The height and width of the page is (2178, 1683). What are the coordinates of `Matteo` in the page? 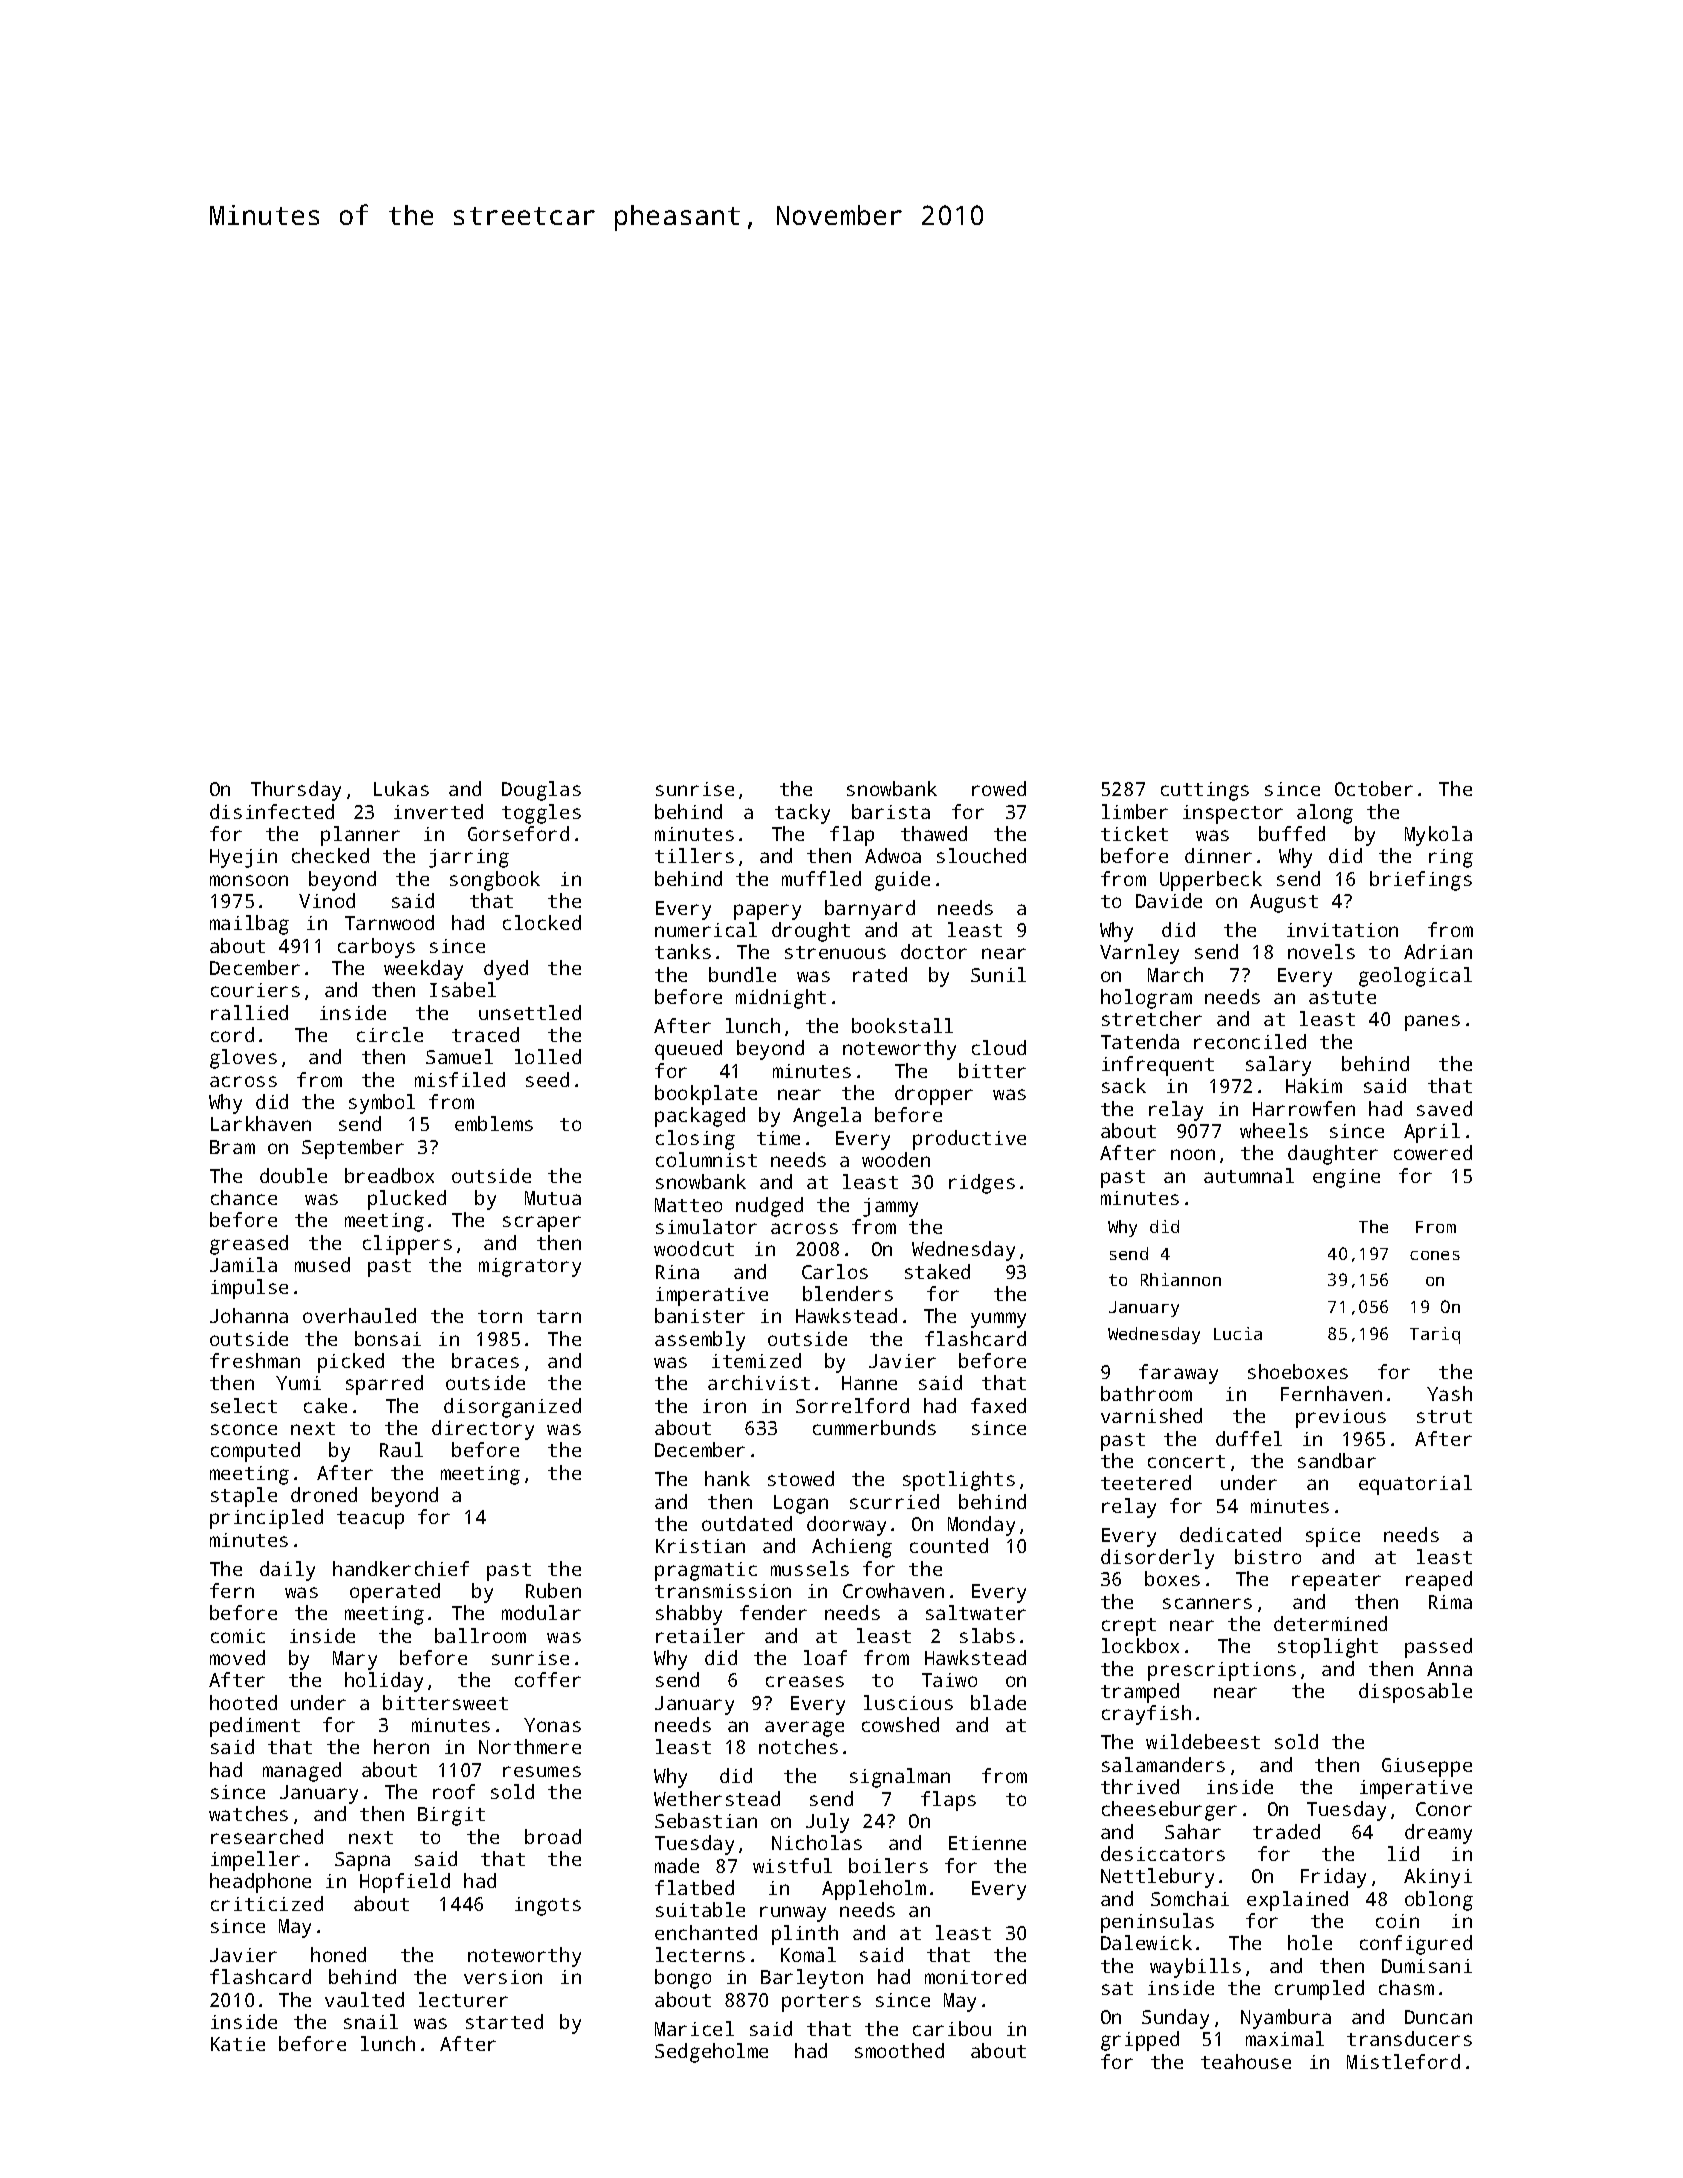 It's located at (688, 1205).
